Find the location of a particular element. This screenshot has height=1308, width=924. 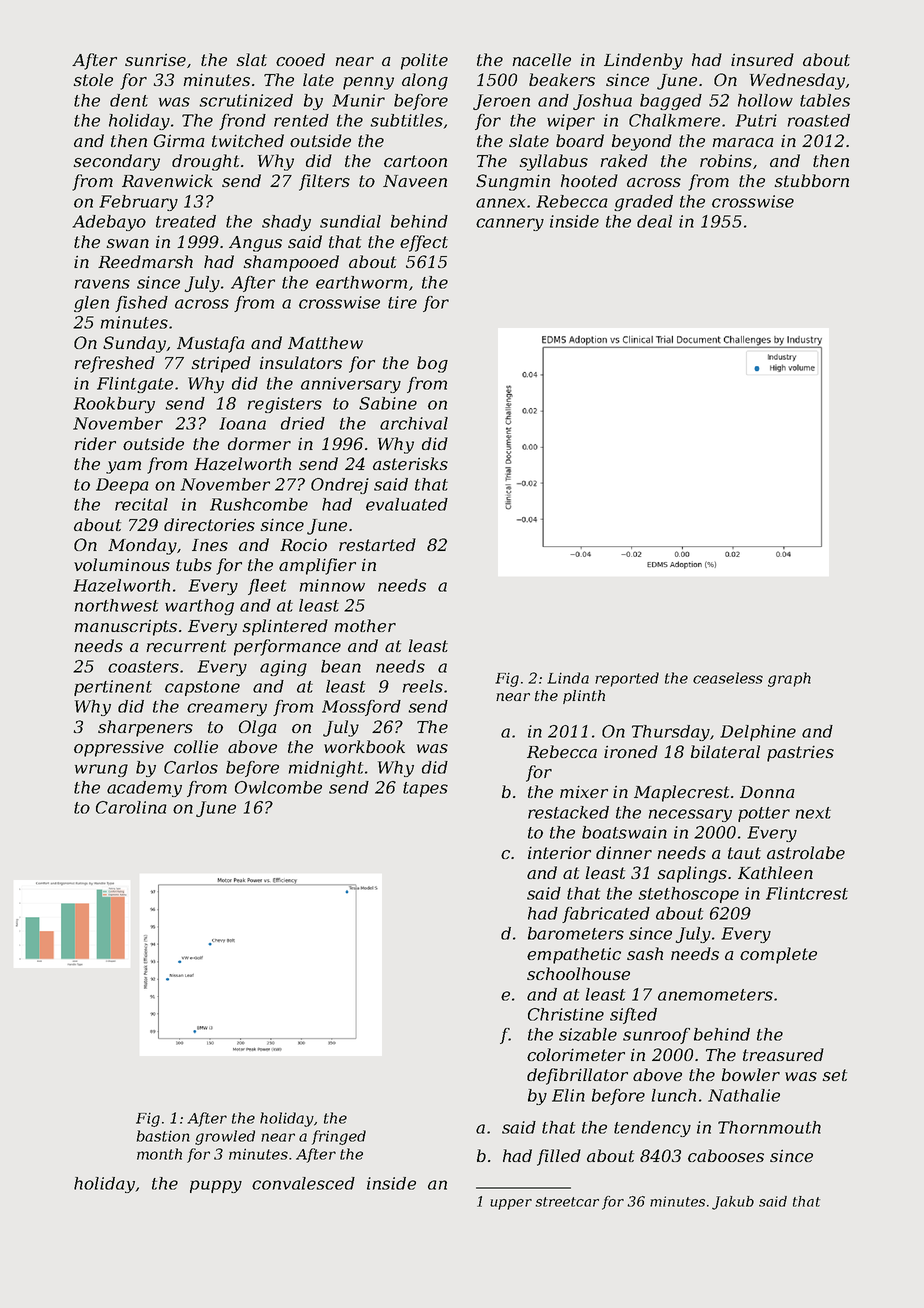

streetcar is located at coordinates (567, 1202).
